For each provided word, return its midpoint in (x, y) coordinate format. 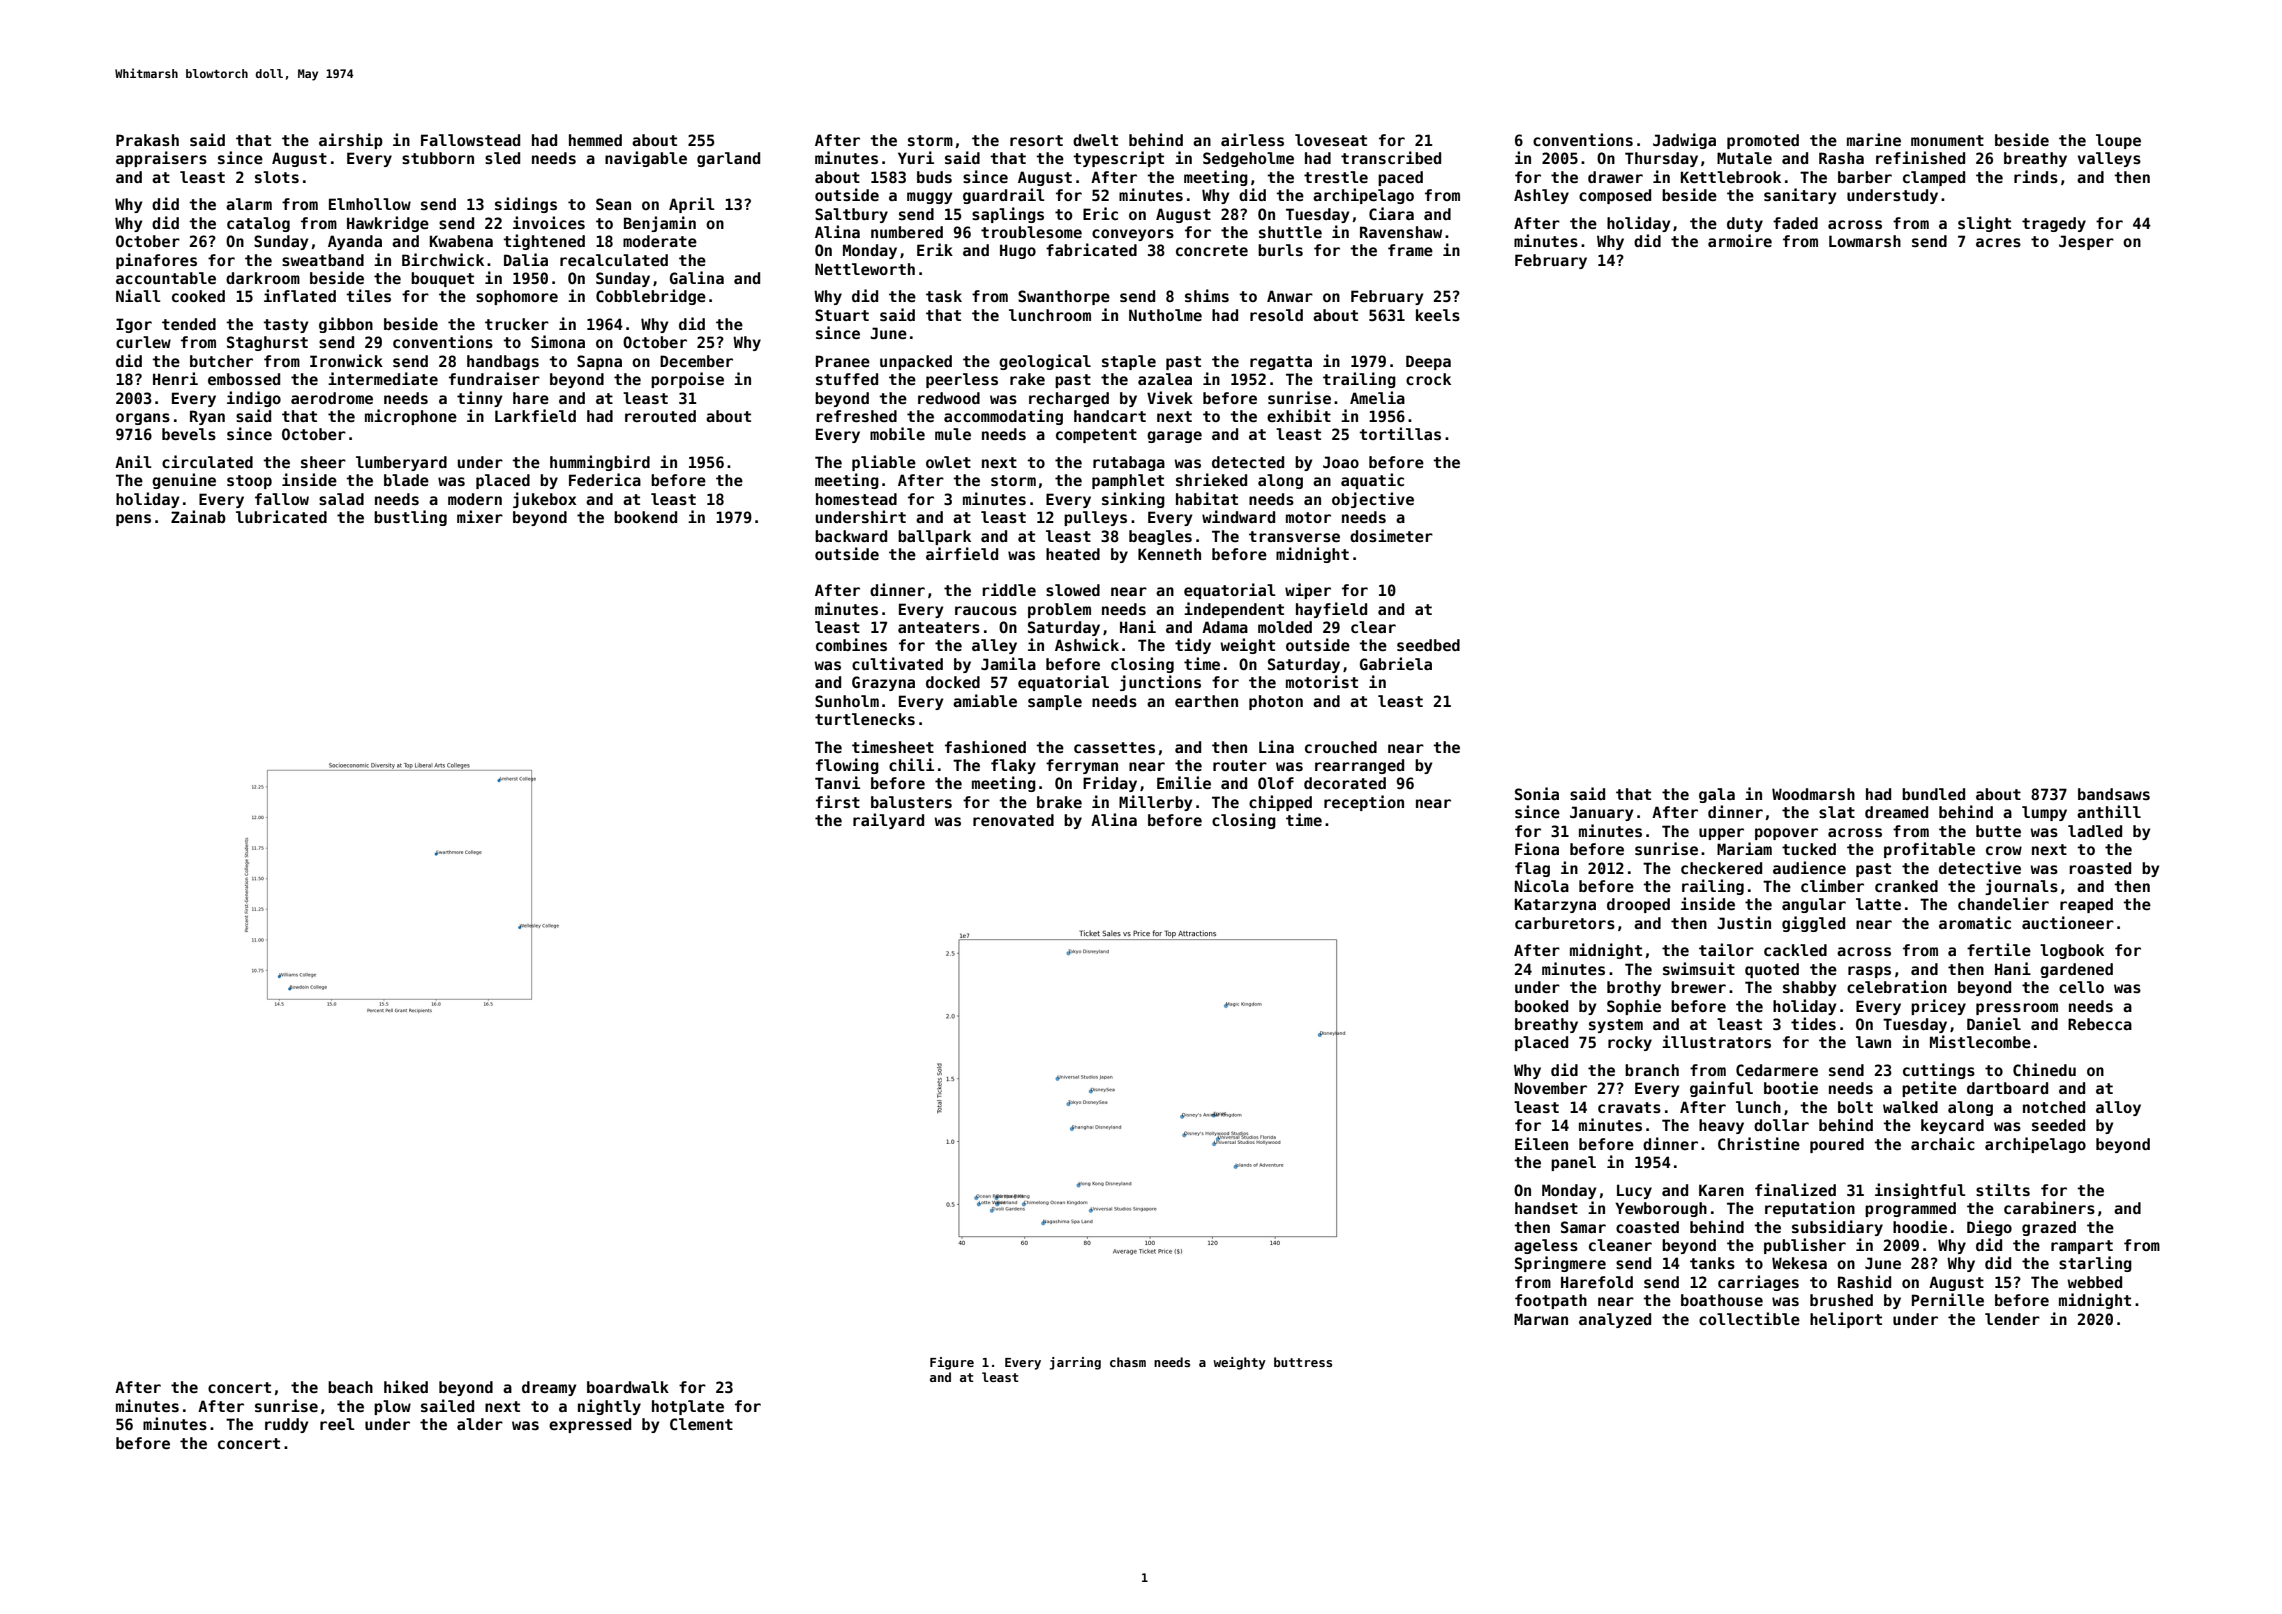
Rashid (1864, 1281)
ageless (1546, 1246)
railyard (888, 821)
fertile (1999, 949)
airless (1252, 139)
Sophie (1634, 1007)
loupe (2118, 141)
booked (1541, 1006)
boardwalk (628, 1387)
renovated (1013, 820)
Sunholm (847, 701)
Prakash (147, 140)
